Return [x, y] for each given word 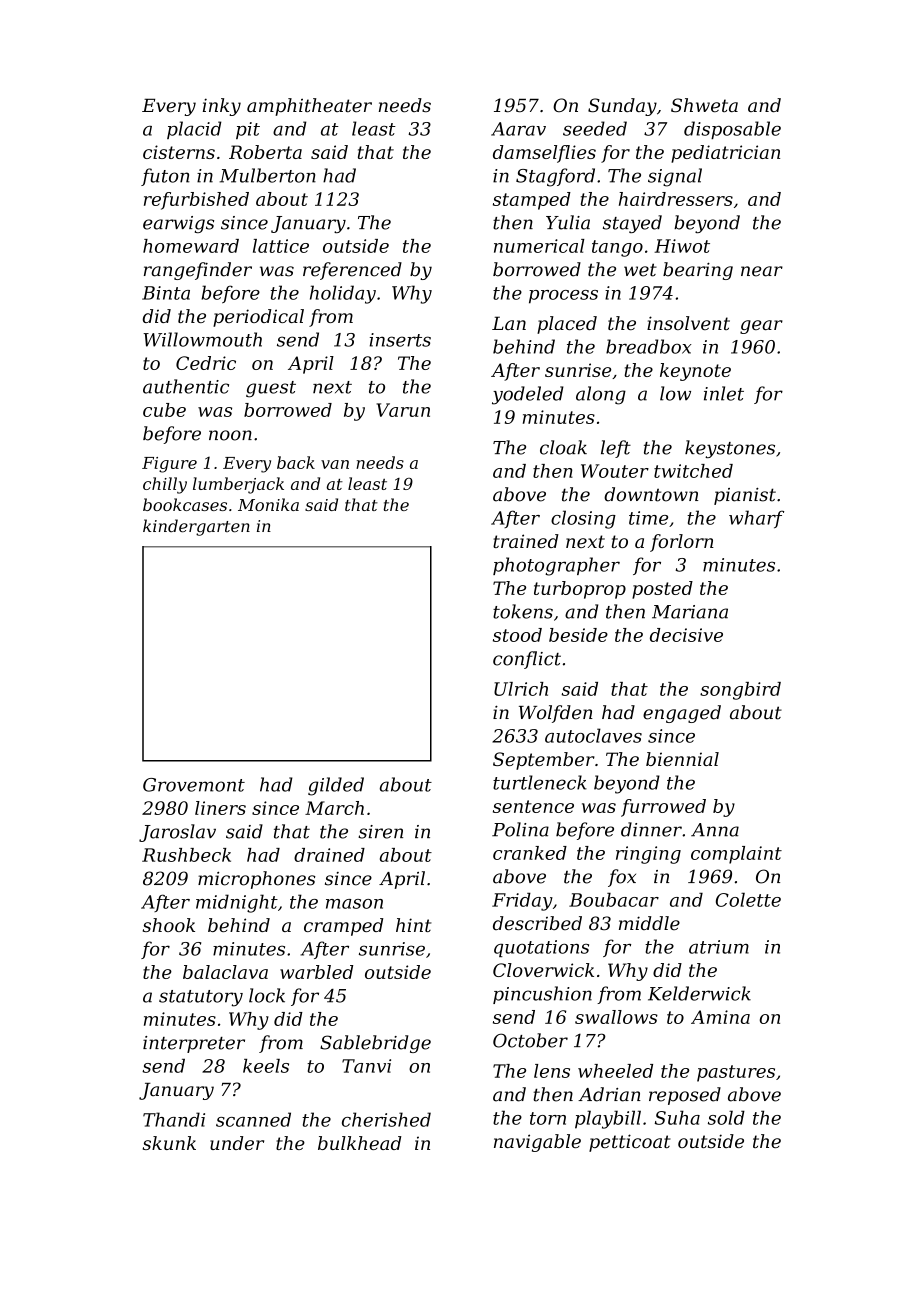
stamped [532, 201]
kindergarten [196, 527]
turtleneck [540, 782]
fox [622, 878]
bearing [698, 271]
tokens [523, 611]
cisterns [179, 152]
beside [578, 635]
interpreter [194, 1044]
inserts [400, 340]
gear [761, 327]
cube [164, 410]
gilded [336, 786]
